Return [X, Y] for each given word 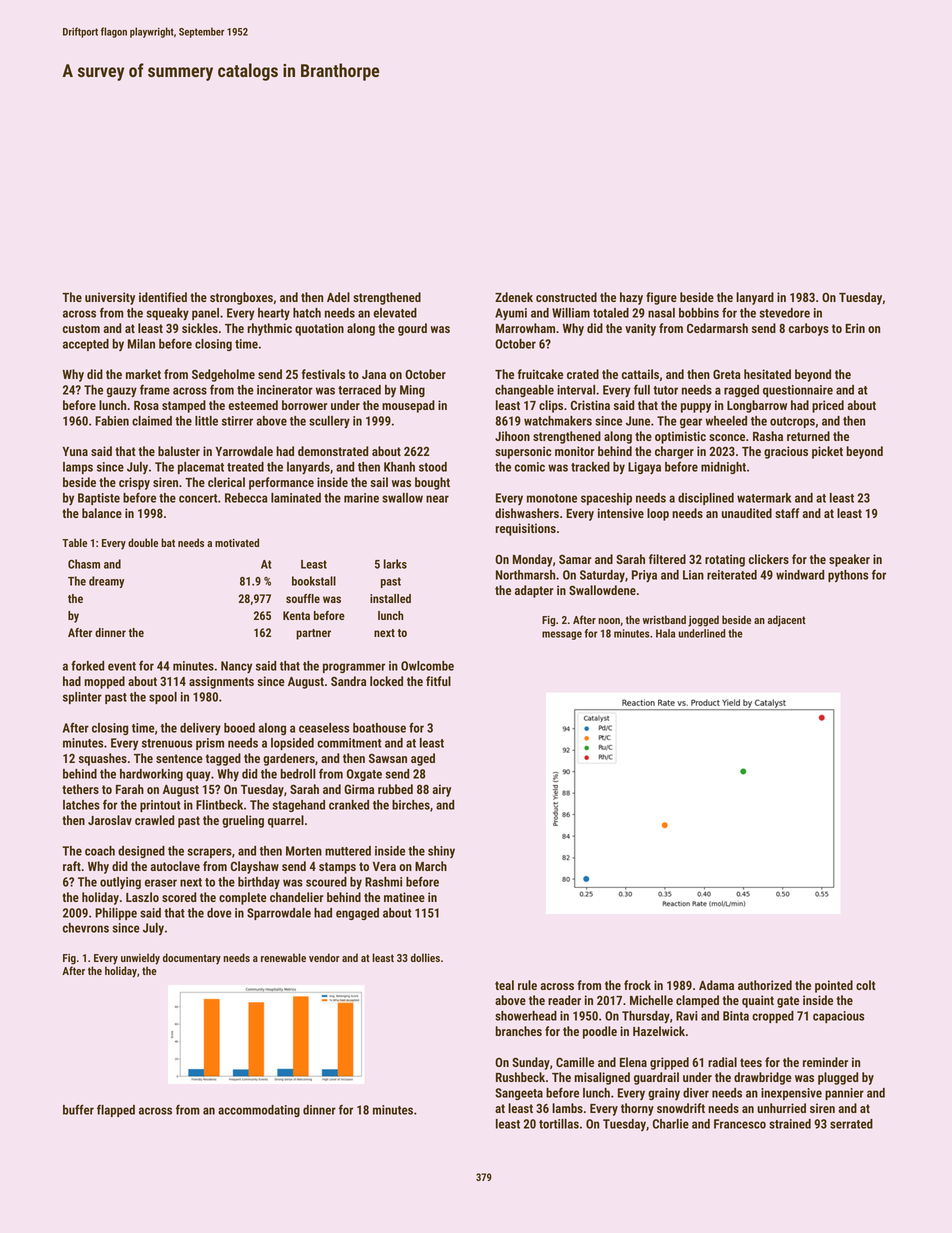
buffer [78, 1109]
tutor [665, 390]
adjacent [787, 621]
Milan [141, 344]
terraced [359, 390]
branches [518, 1031]
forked [88, 665]
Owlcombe [427, 666]
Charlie [671, 1124]
